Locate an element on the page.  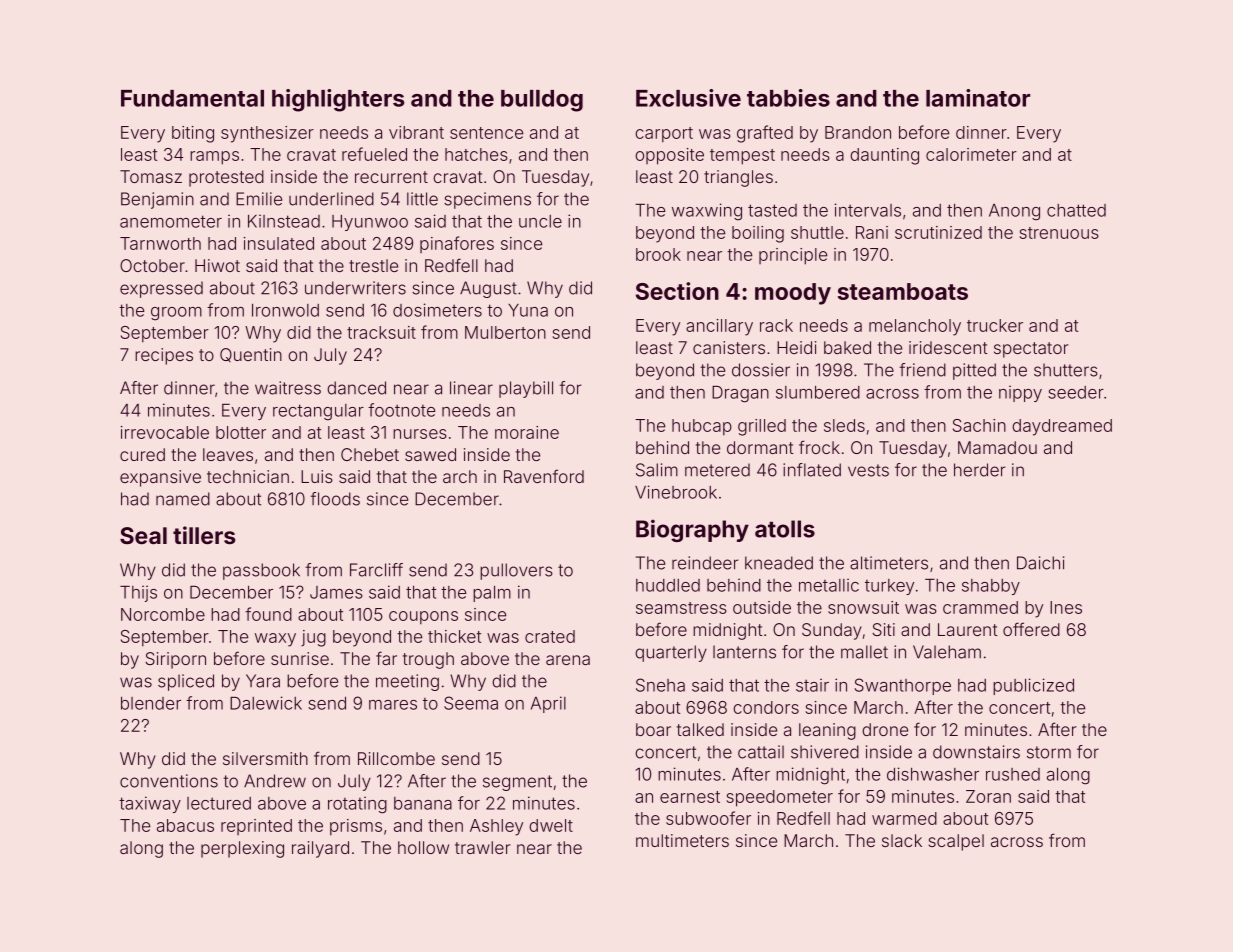
dwelt is located at coordinates (551, 825).
